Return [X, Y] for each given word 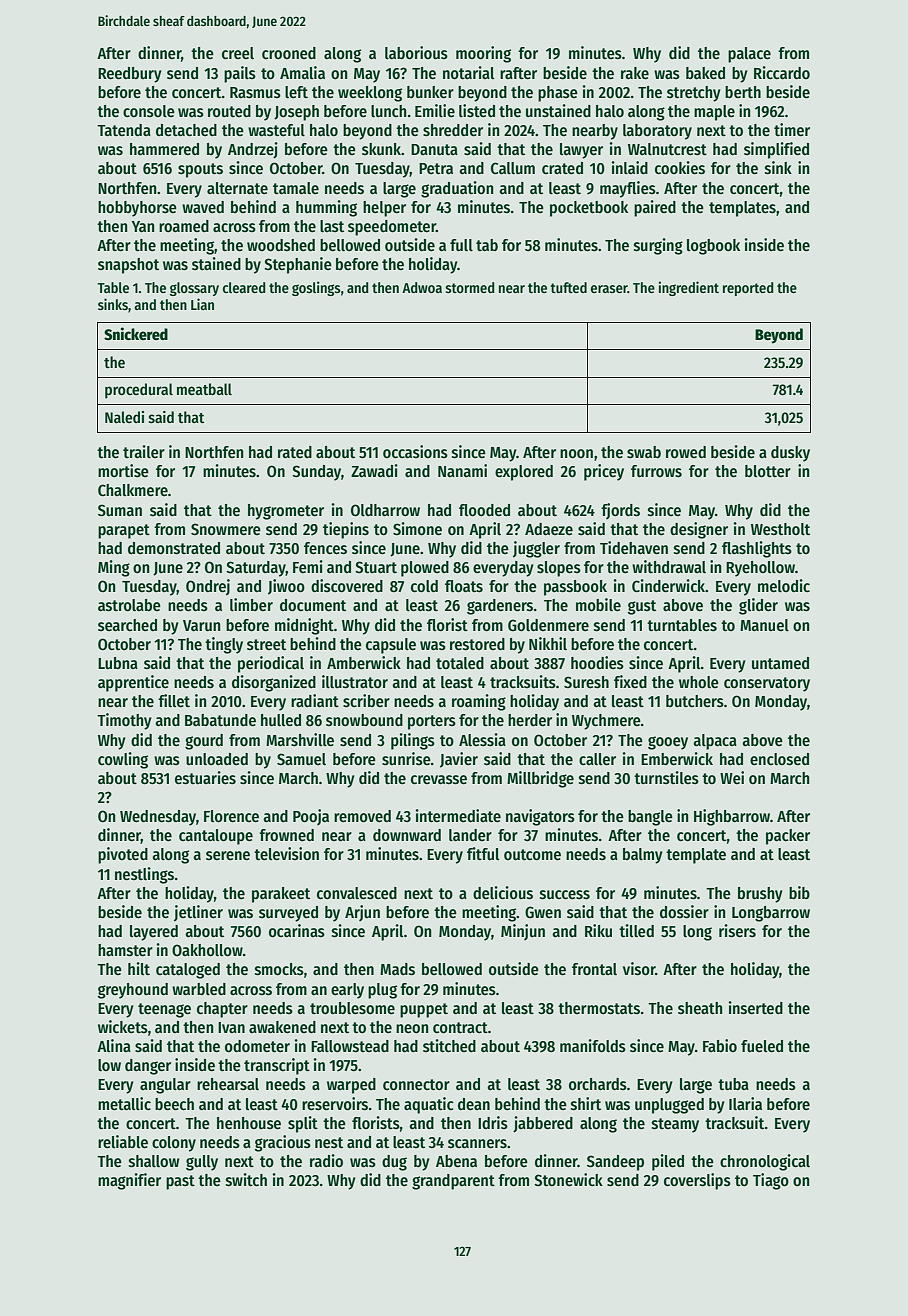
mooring [483, 54]
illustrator [355, 682]
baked [705, 73]
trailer [144, 451]
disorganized [274, 683]
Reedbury [130, 75]
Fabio [720, 1045]
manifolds [593, 1046]
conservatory [767, 684]
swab [644, 452]
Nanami [462, 470]
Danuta [434, 149]
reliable [123, 1142]
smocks [279, 969]
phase [558, 94]
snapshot [128, 266]
